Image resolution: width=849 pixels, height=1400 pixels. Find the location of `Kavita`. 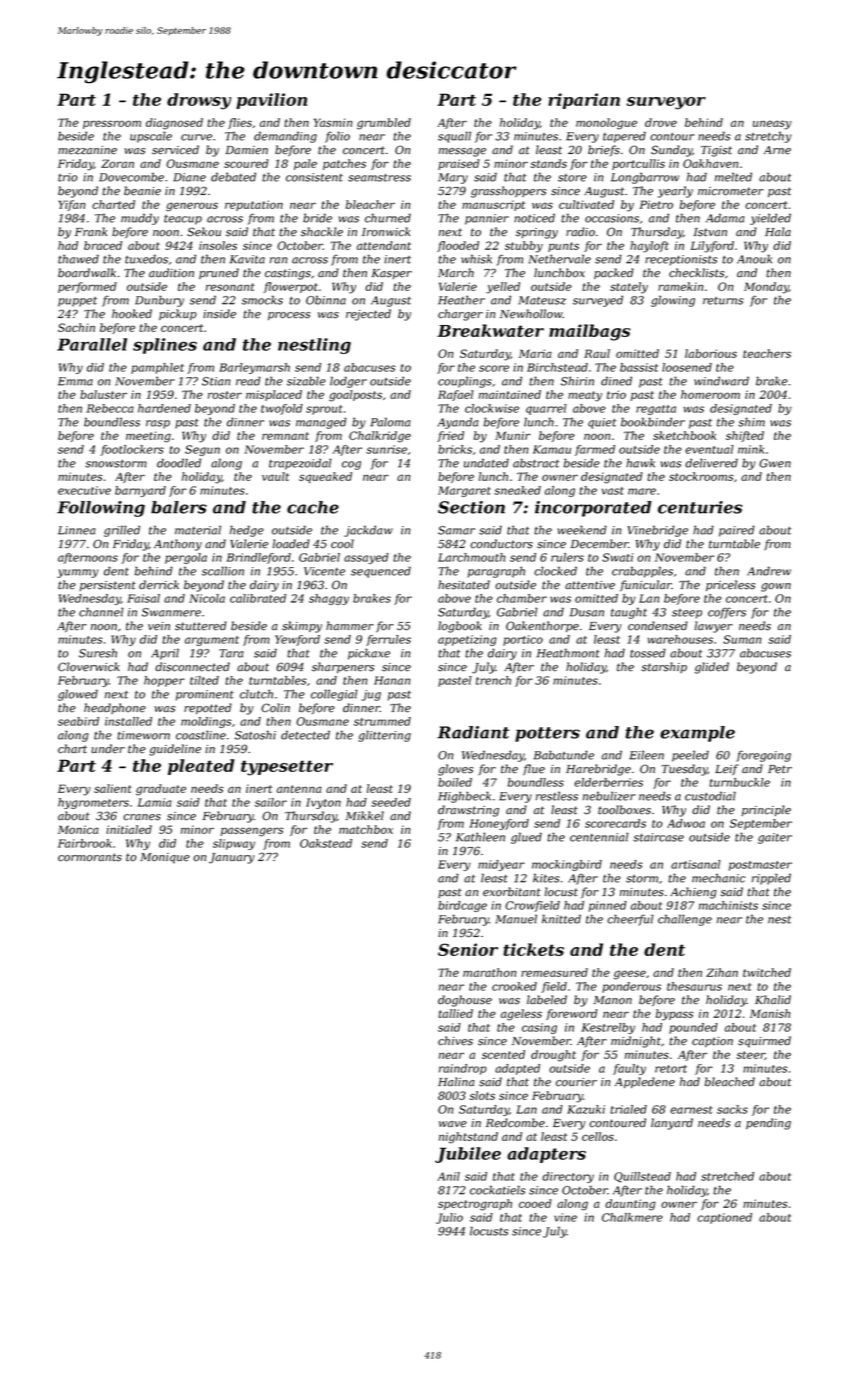

Kavita is located at coordinates (247, 259).
